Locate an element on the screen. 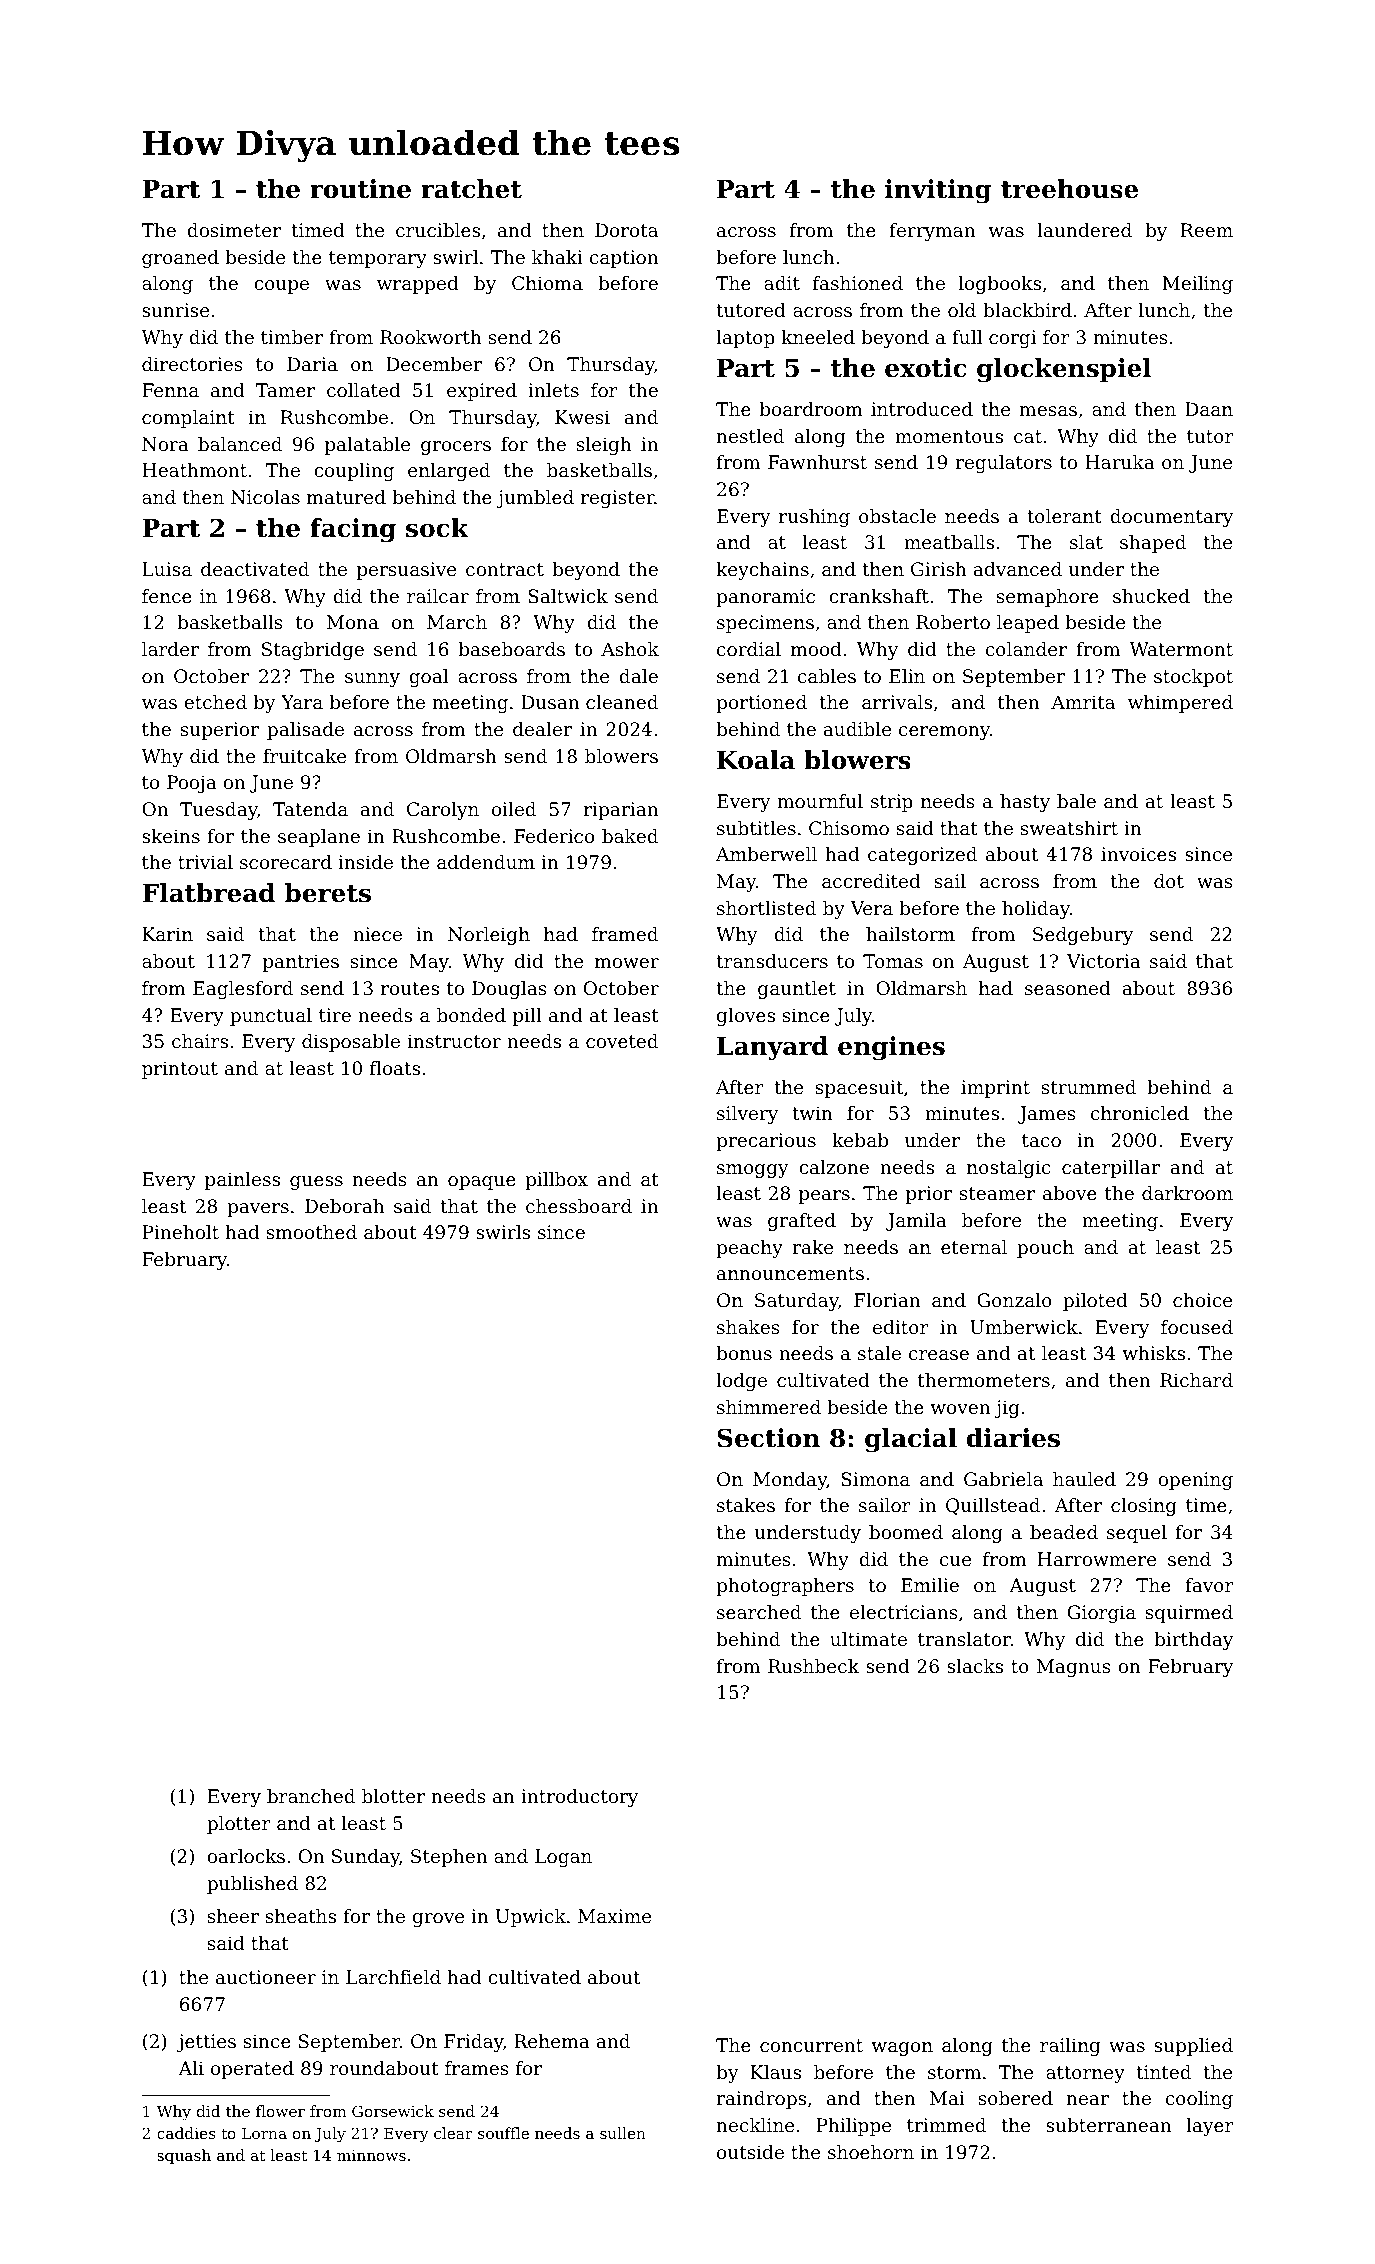 Image resolution: width=1375 pixels, height=2264 pixels. larder is located at coordinates (170, 649).
